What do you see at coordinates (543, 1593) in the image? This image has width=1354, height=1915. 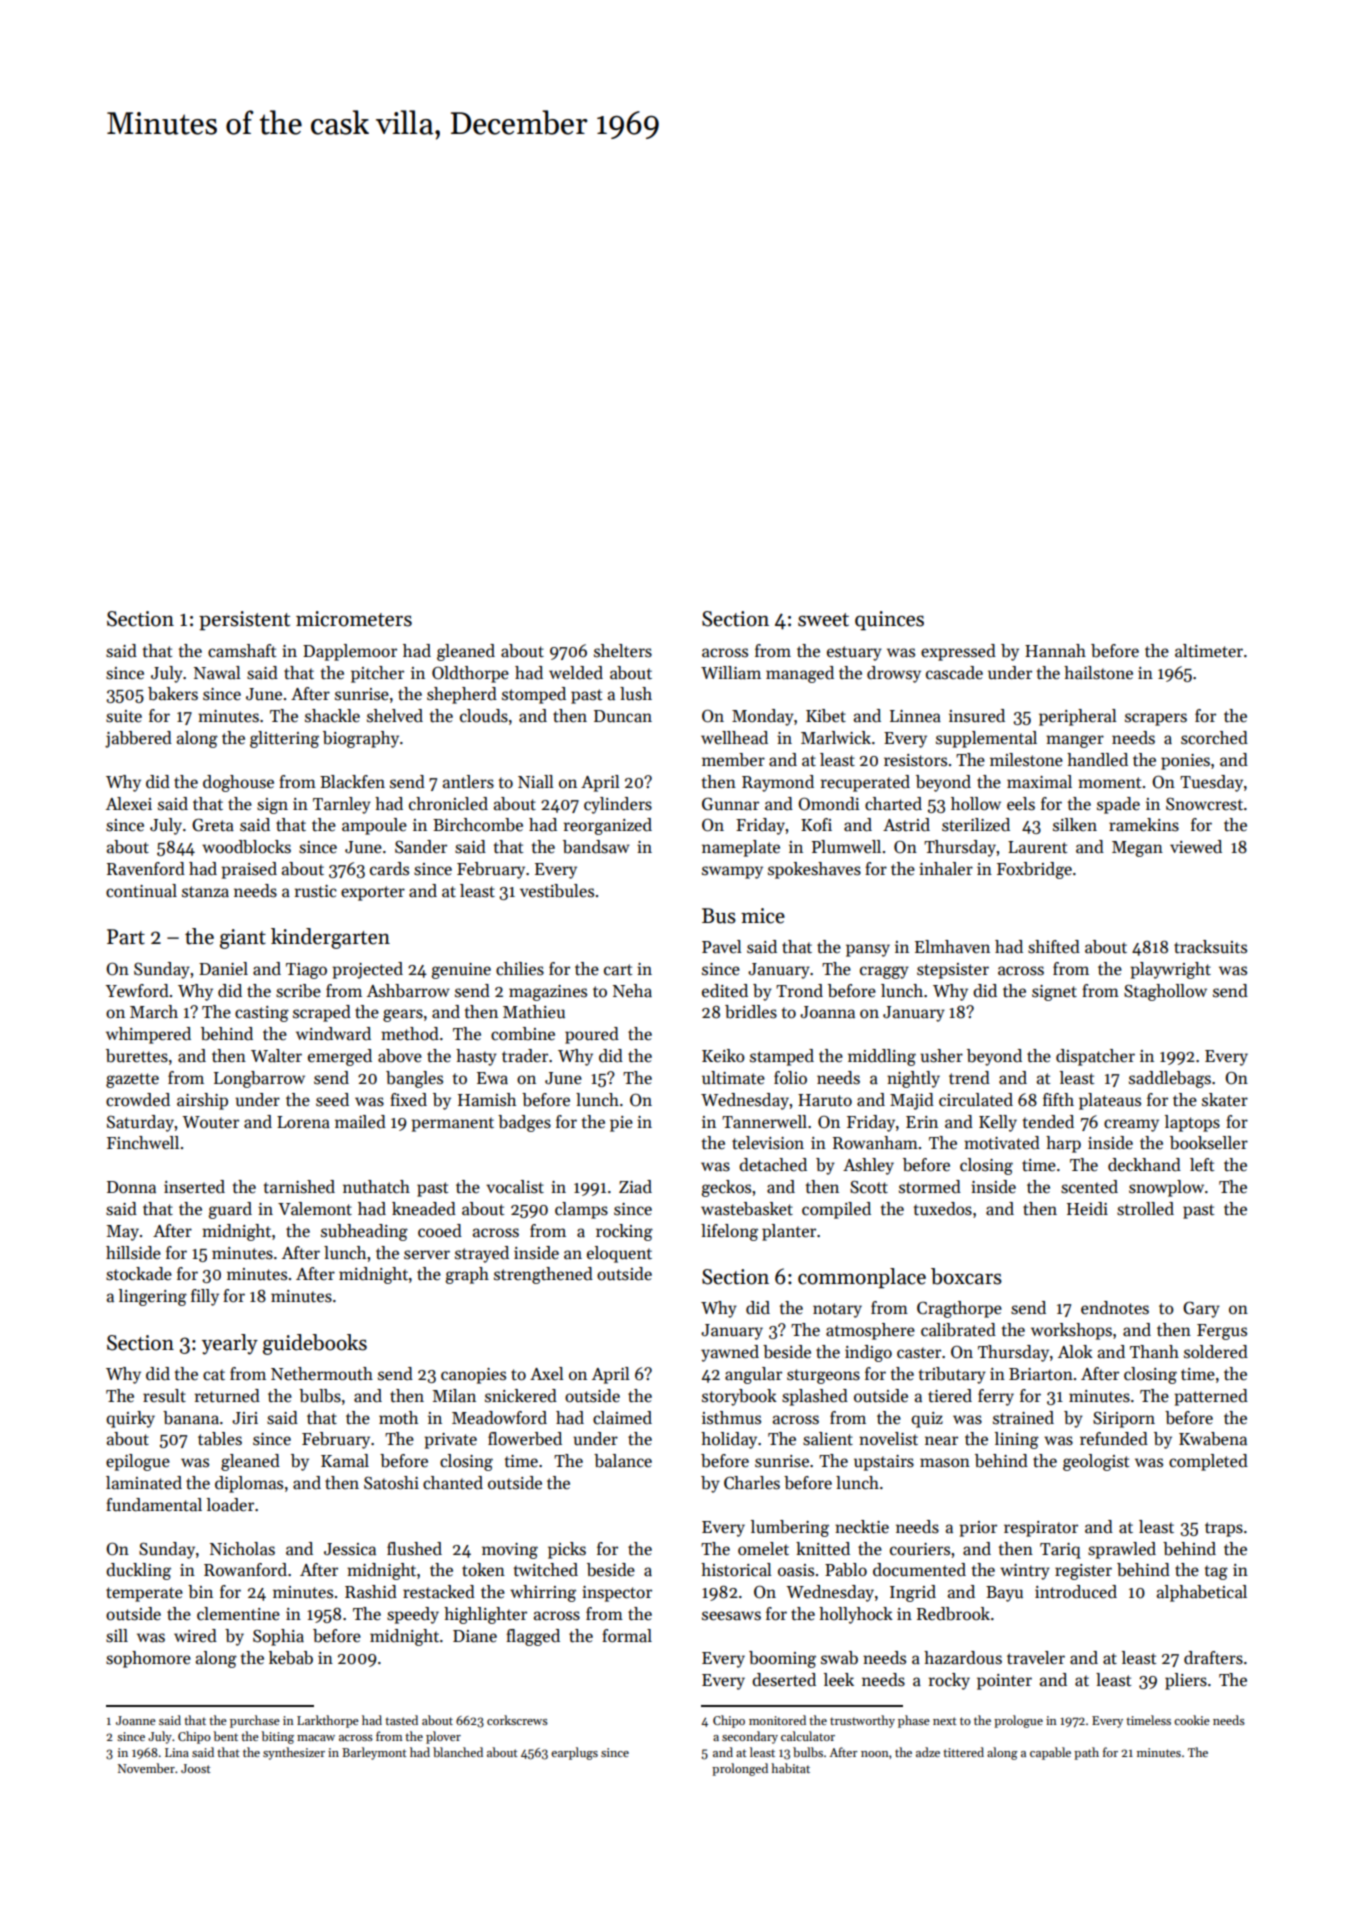 I see `whirring` at bounding box center [543, 1593].
